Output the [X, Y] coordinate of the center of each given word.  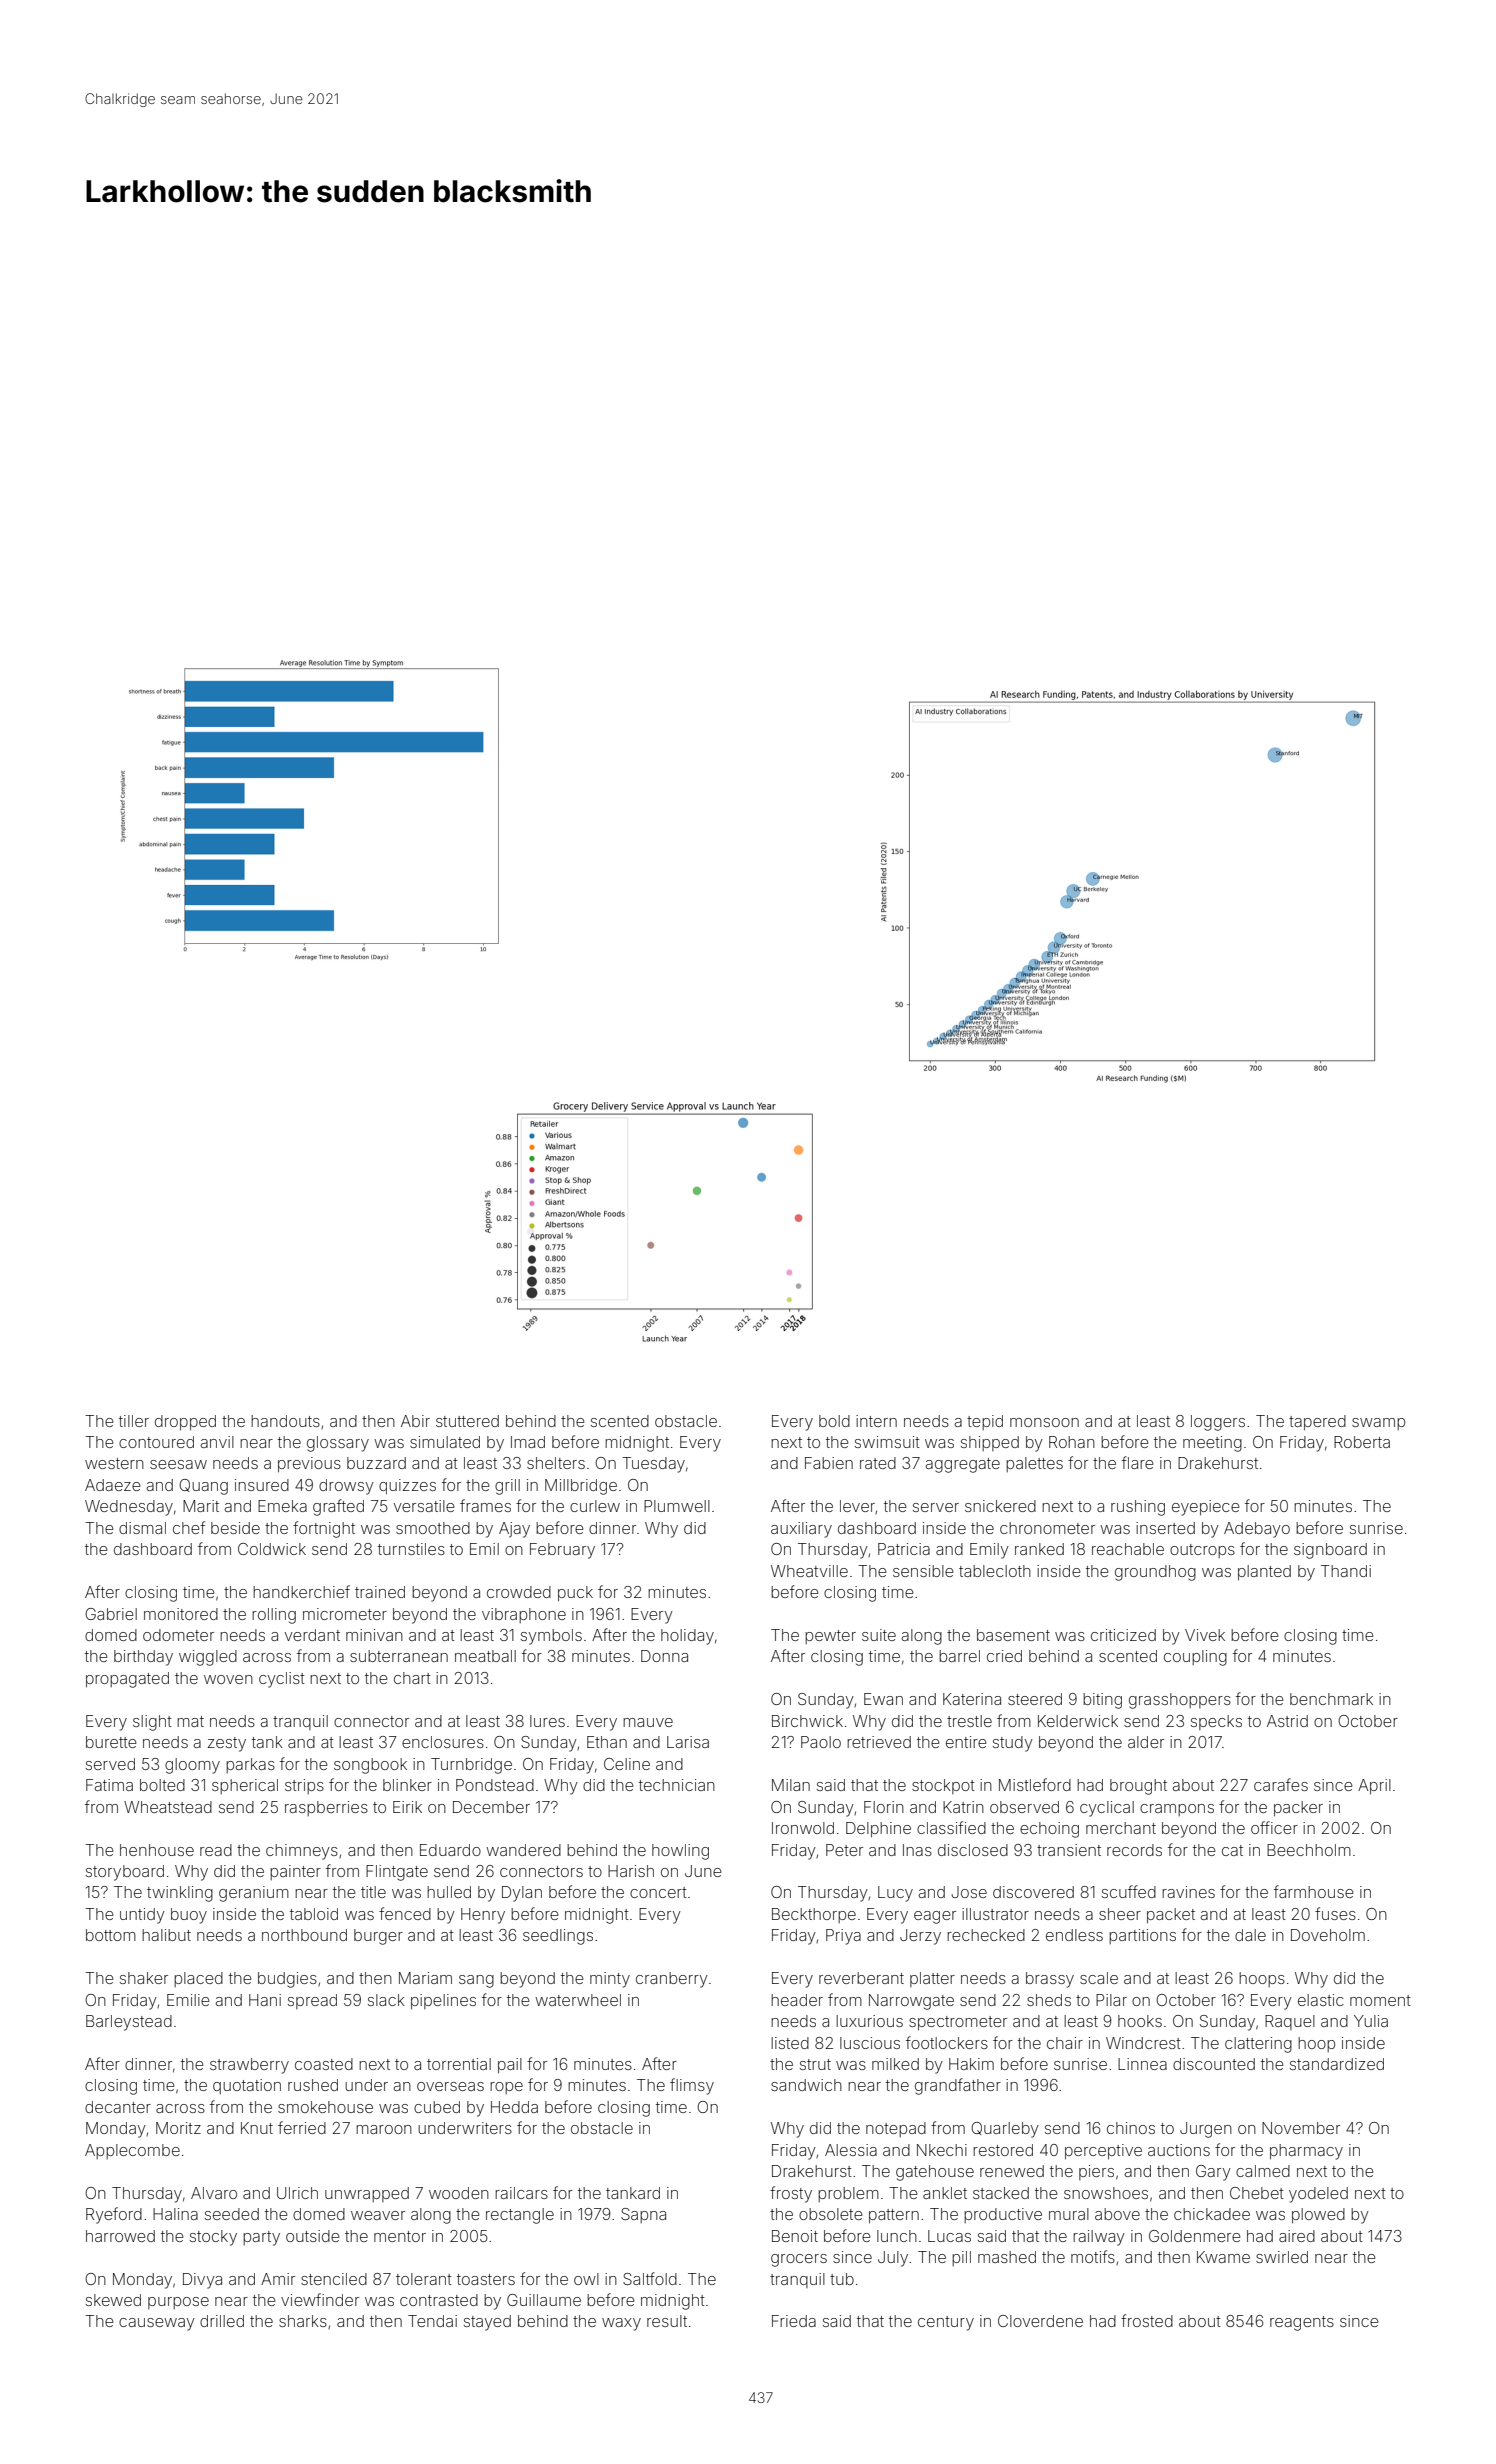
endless [1074, 1935]
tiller [134, 1421]
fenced [405, 1913]
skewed [113, 2300]
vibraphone [524, 1615]
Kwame [1223, 2257]
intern [876, 1421]
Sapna [643, 2215]
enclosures [443, 1742]
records [1134, 1850]
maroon [384, 2129]
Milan [791, 1785]
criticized [1123, 1635]
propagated [127, 1680]
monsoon [1044, 1422]
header [797, 2000]
